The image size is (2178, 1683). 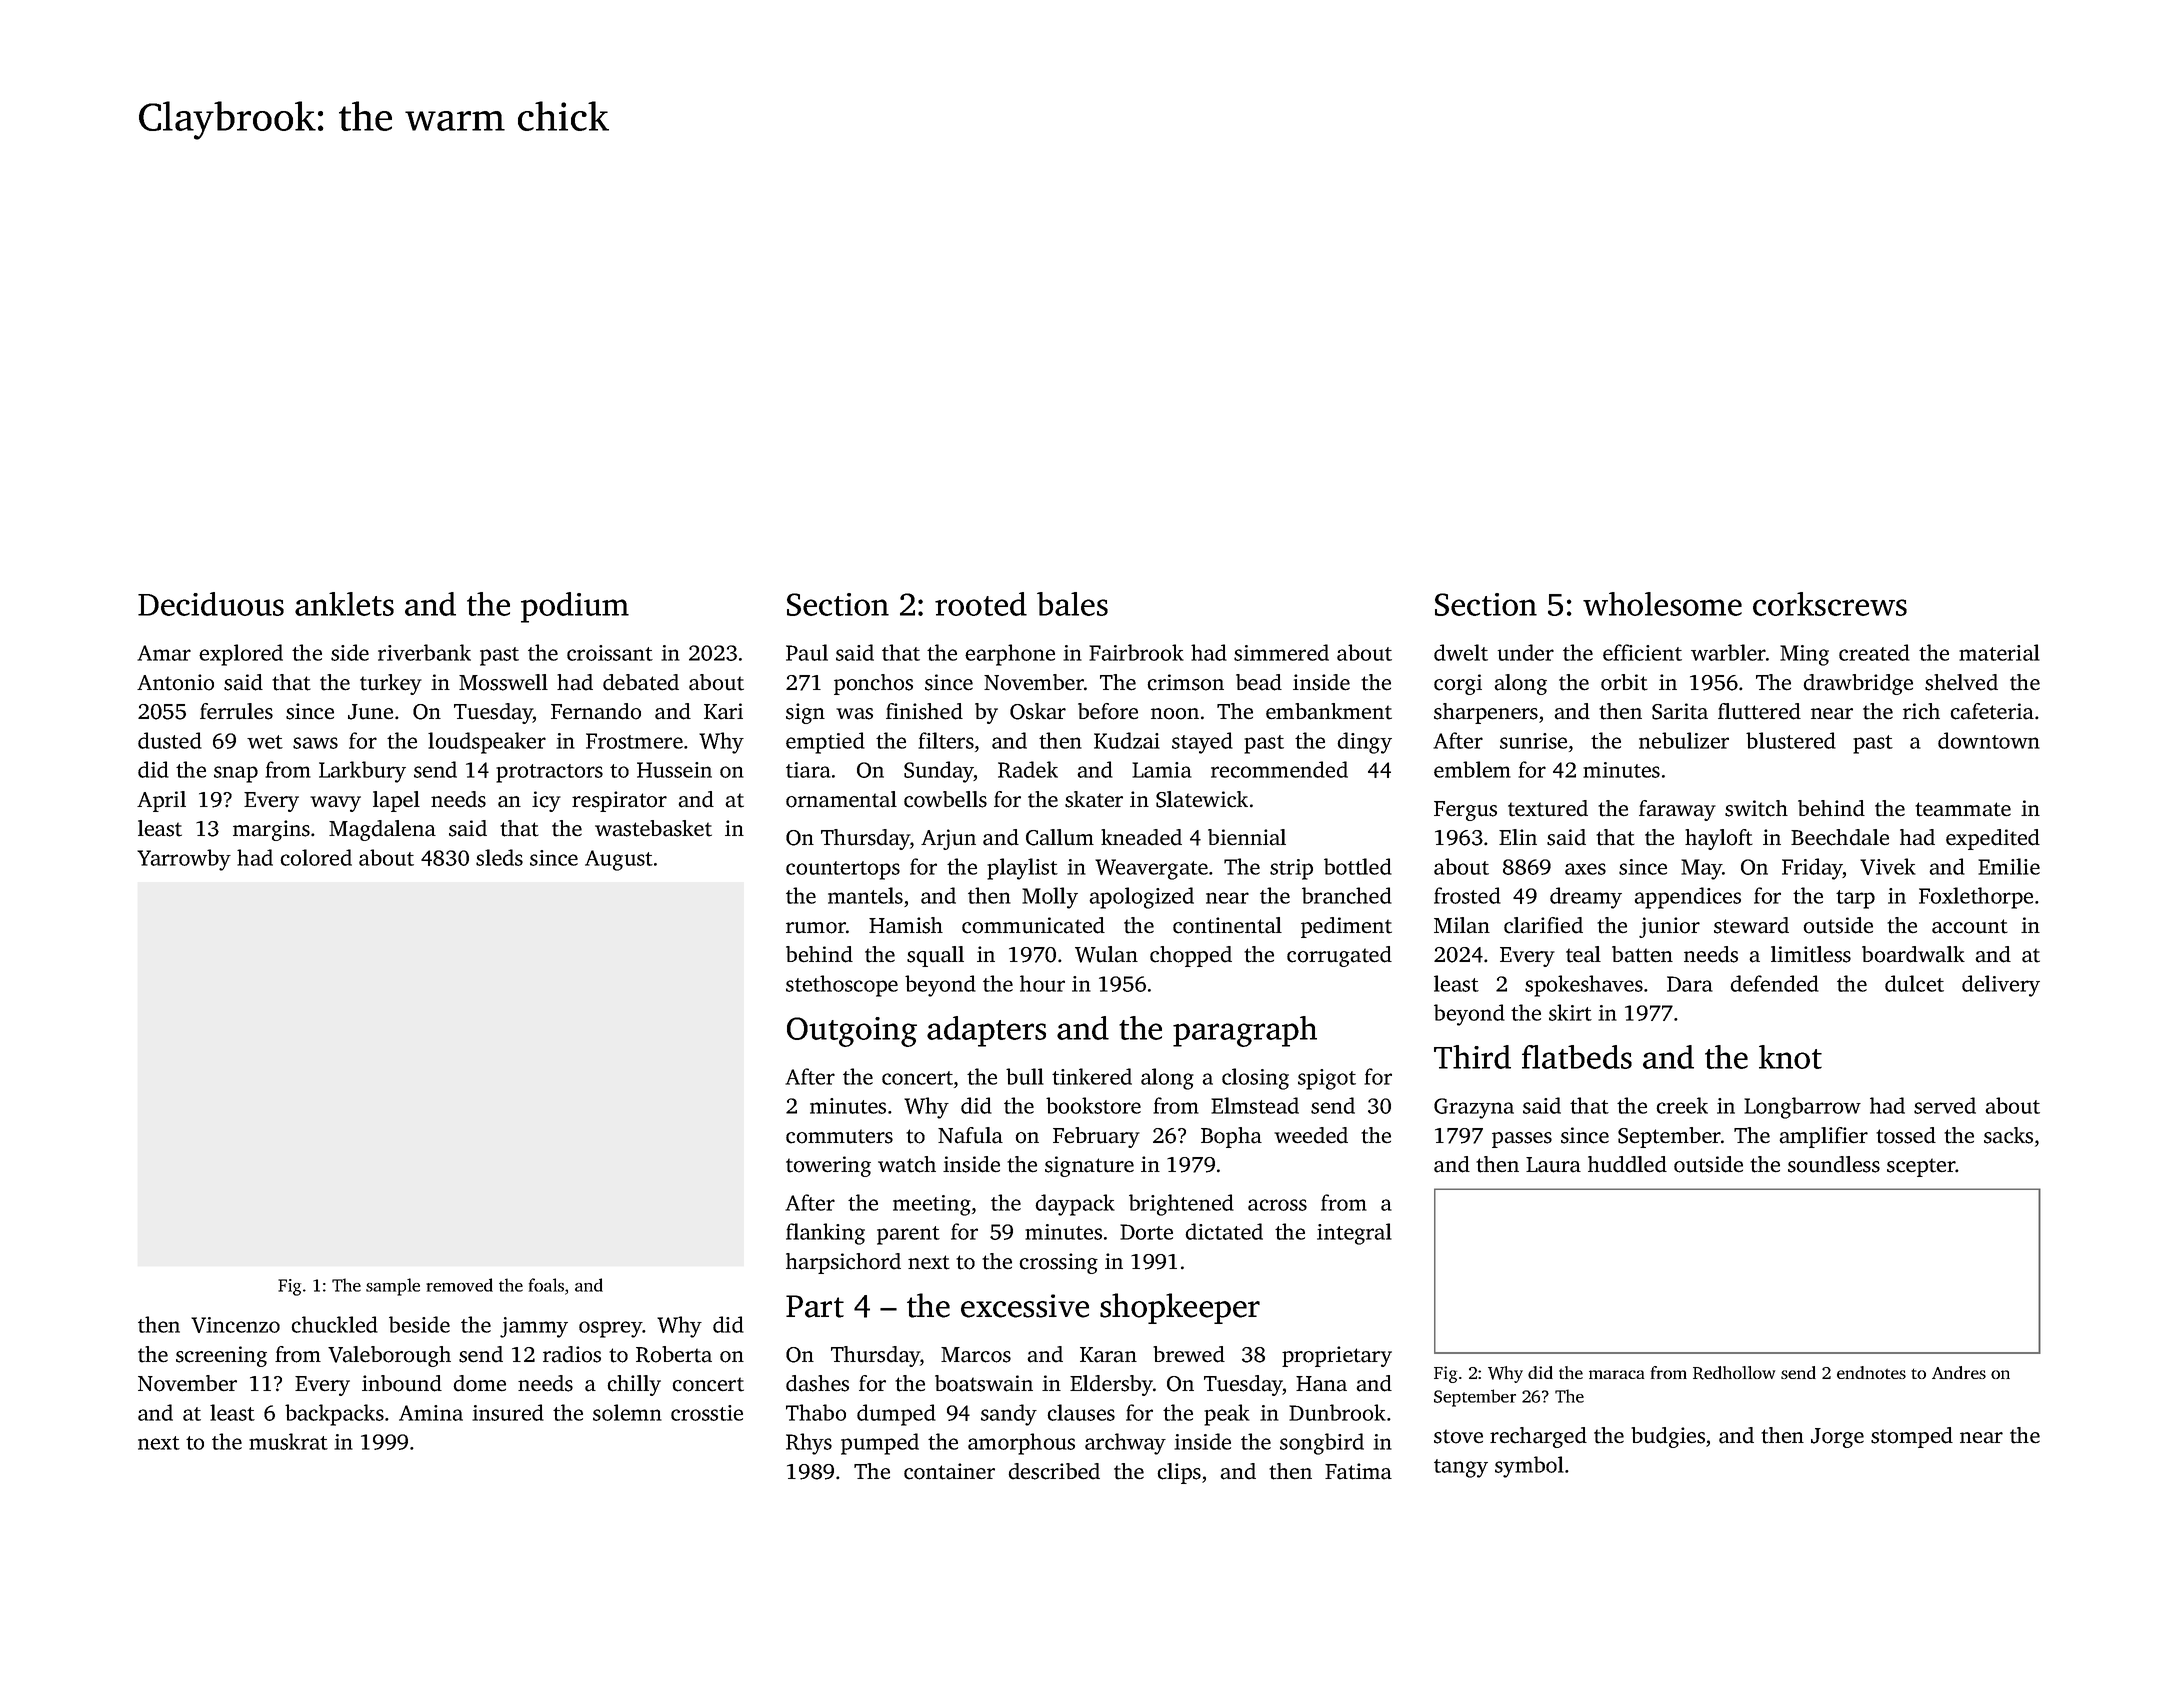 What do you see at coordinates (1259, 682) in the document?
I see `bead` at bounding box center [1259, 682].
